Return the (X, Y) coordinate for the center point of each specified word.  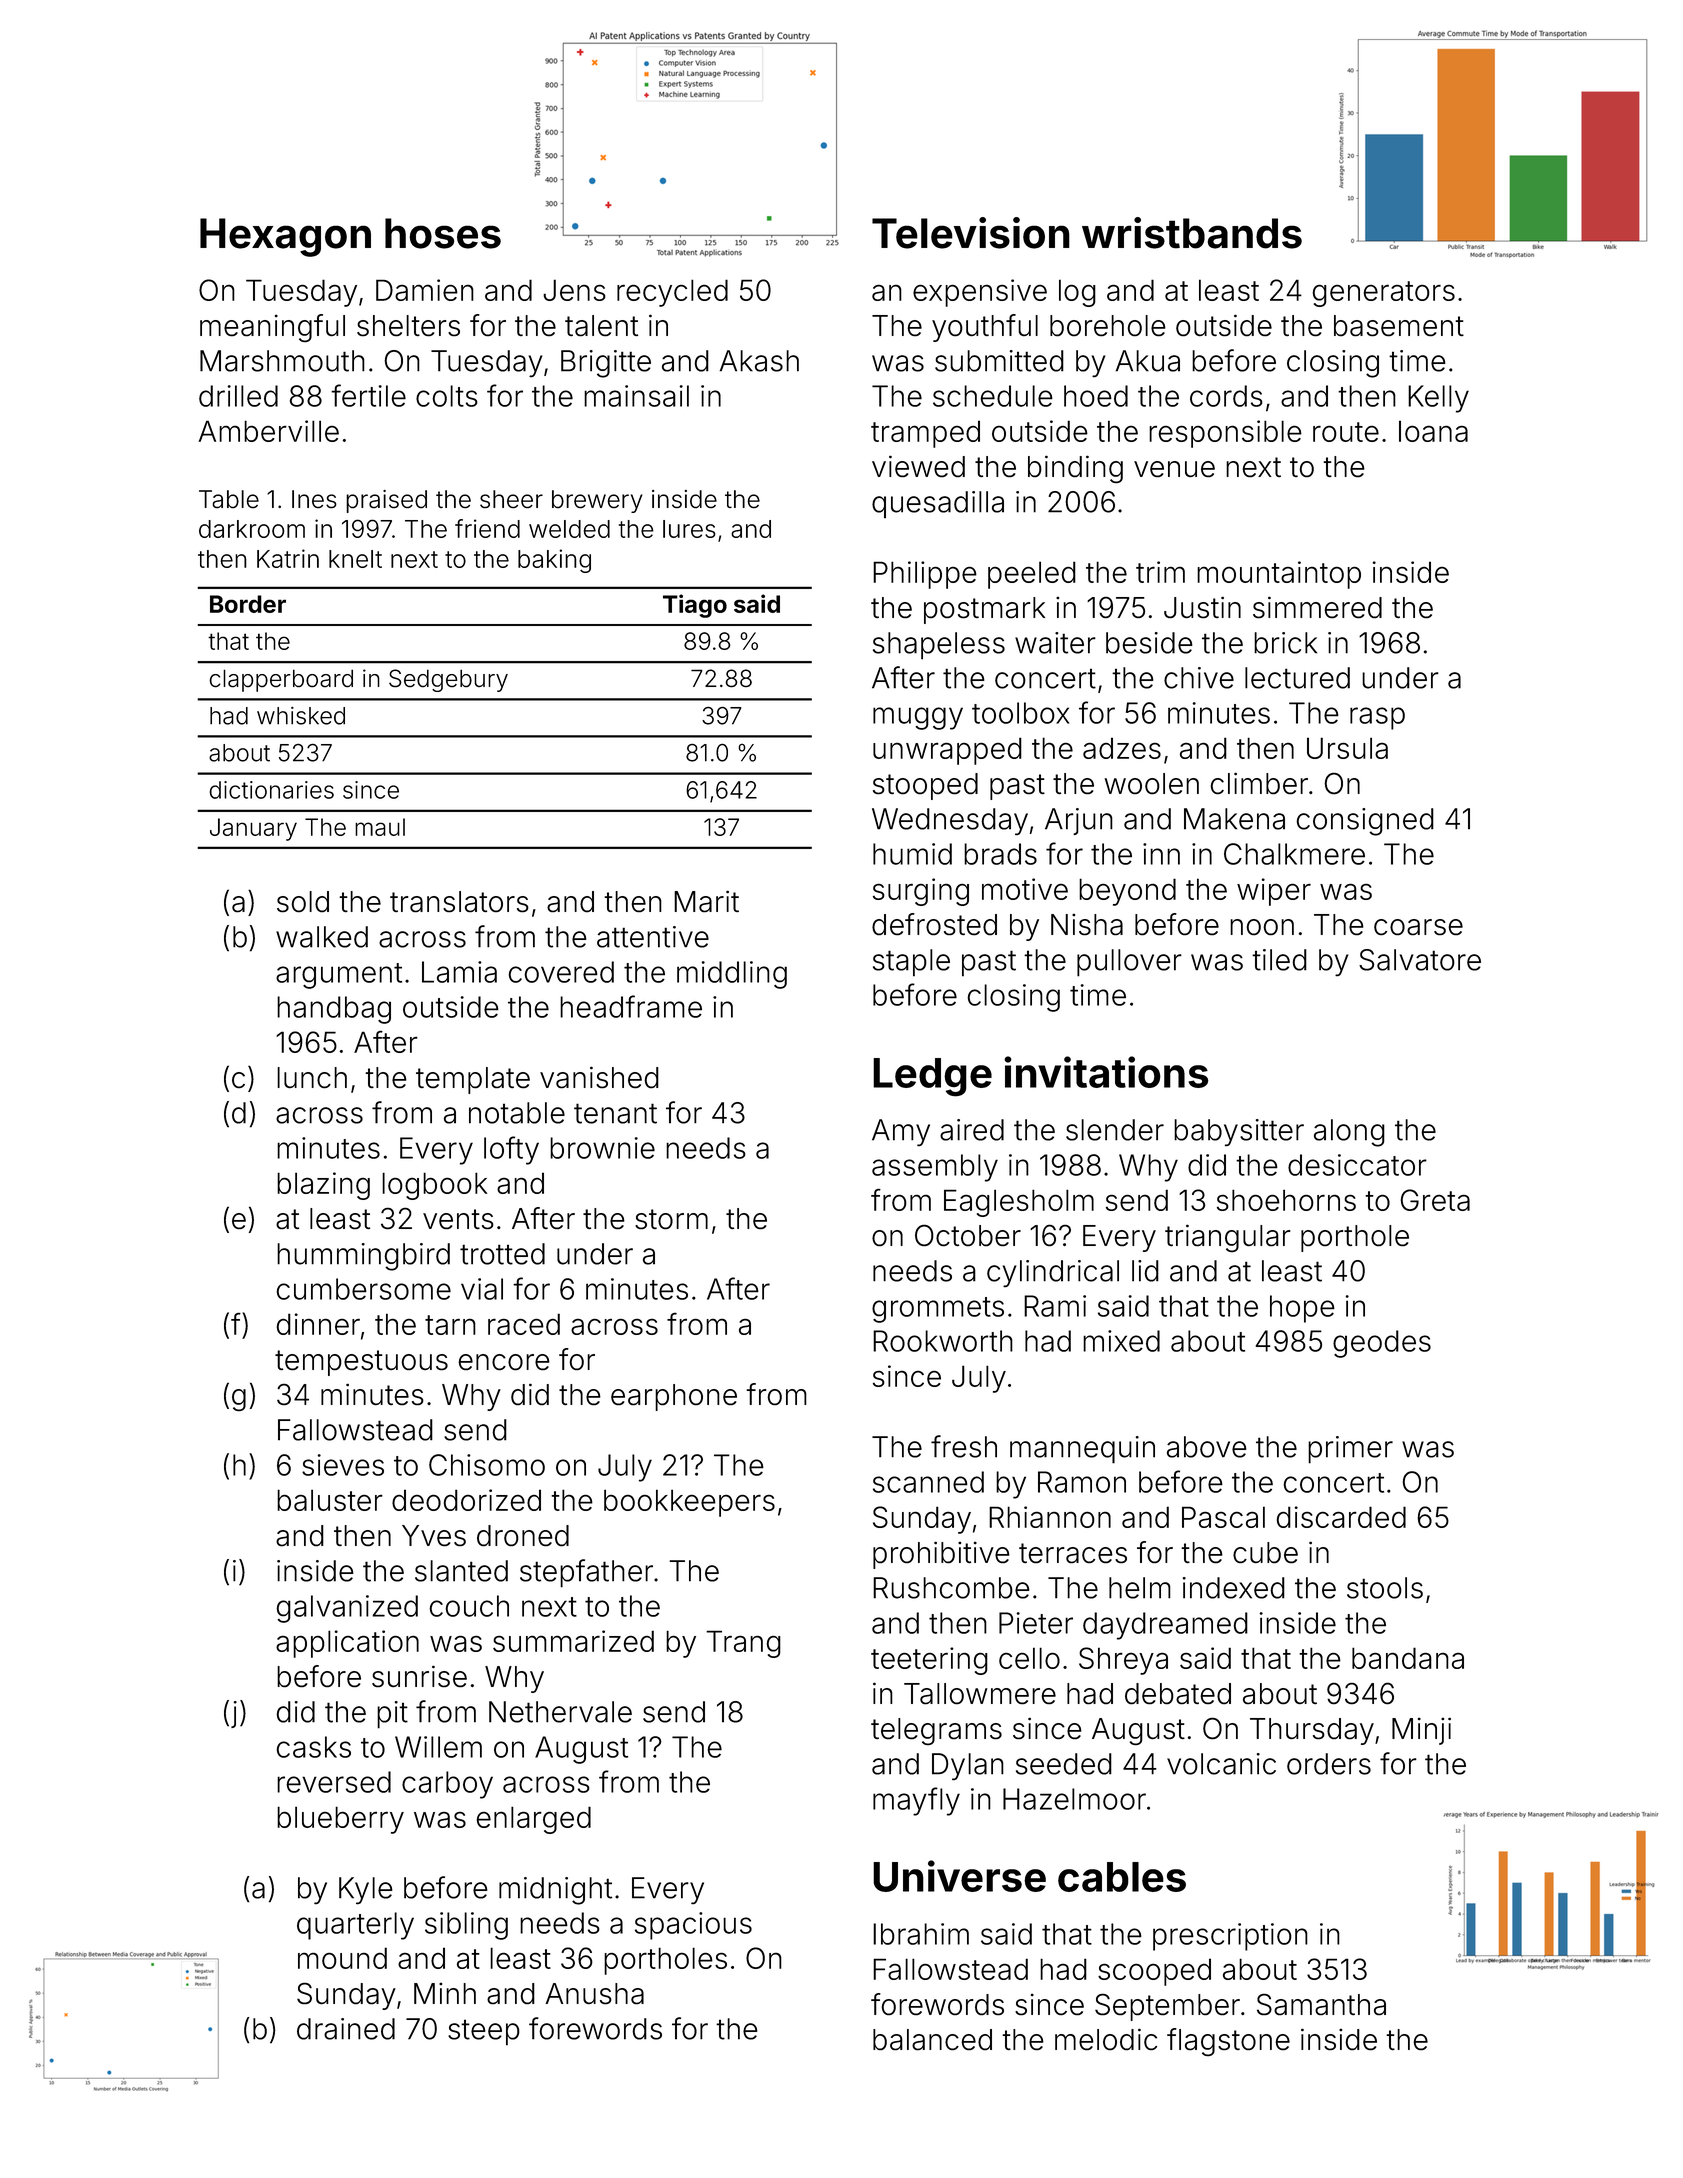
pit (392, 1715)
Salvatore (1420, 960)
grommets (938, 1310)
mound (342, 1958)
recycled (672, 293)
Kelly (1438, 399)
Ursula (1347, 748)
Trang (743, 1644)
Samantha (1321, 2004)
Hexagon (285, 237)
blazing (323, 1186)
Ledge (932, 1077)
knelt (355, 559)
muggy (918, 718)
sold (303, 901)
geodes (1382, 1344)
